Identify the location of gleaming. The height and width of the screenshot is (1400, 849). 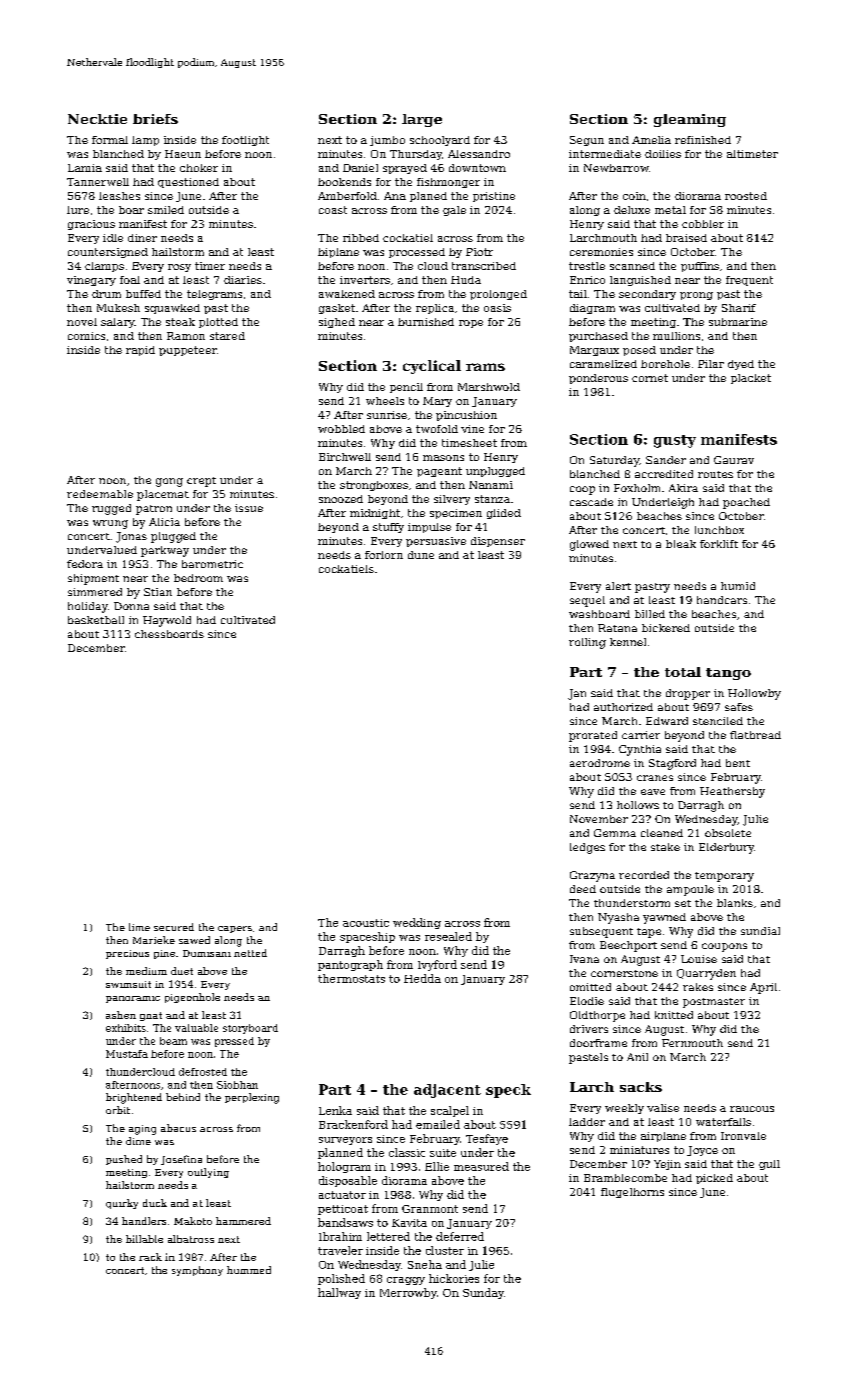
(690, 120).
